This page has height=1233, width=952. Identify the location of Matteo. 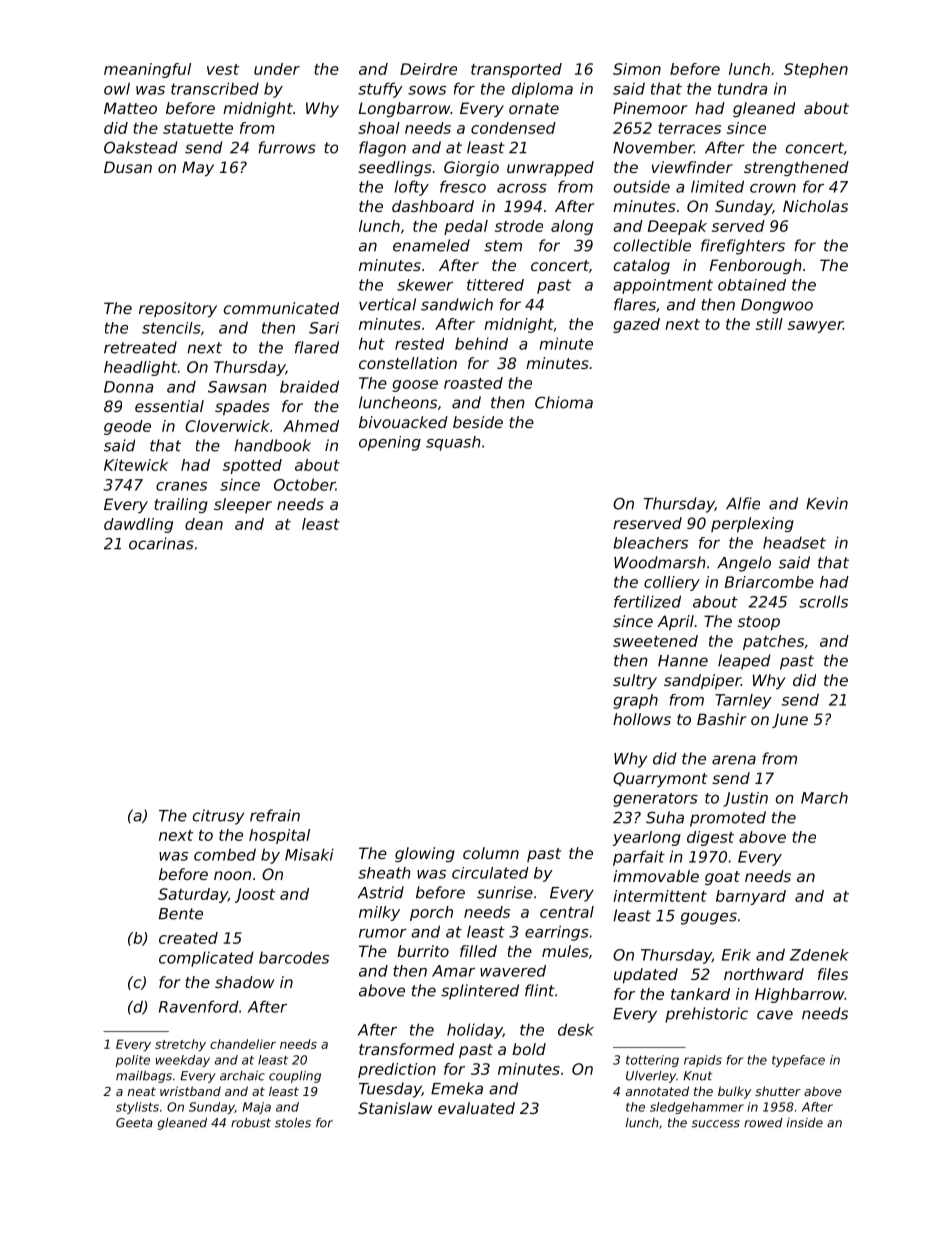
(130, 108).
